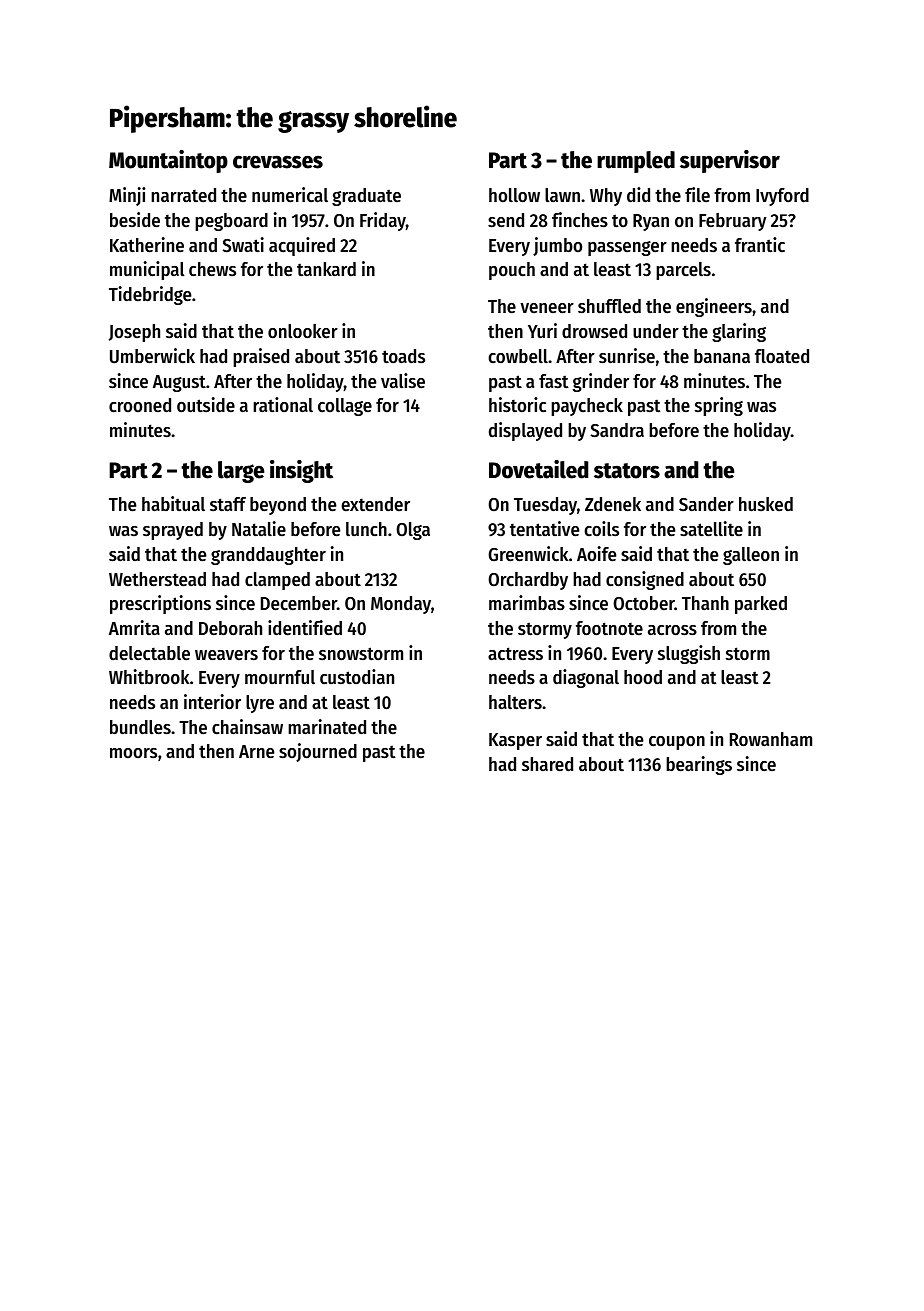  Describe the element at coordinates (528, 554) in the page. I see `Greenwick` at that location.
